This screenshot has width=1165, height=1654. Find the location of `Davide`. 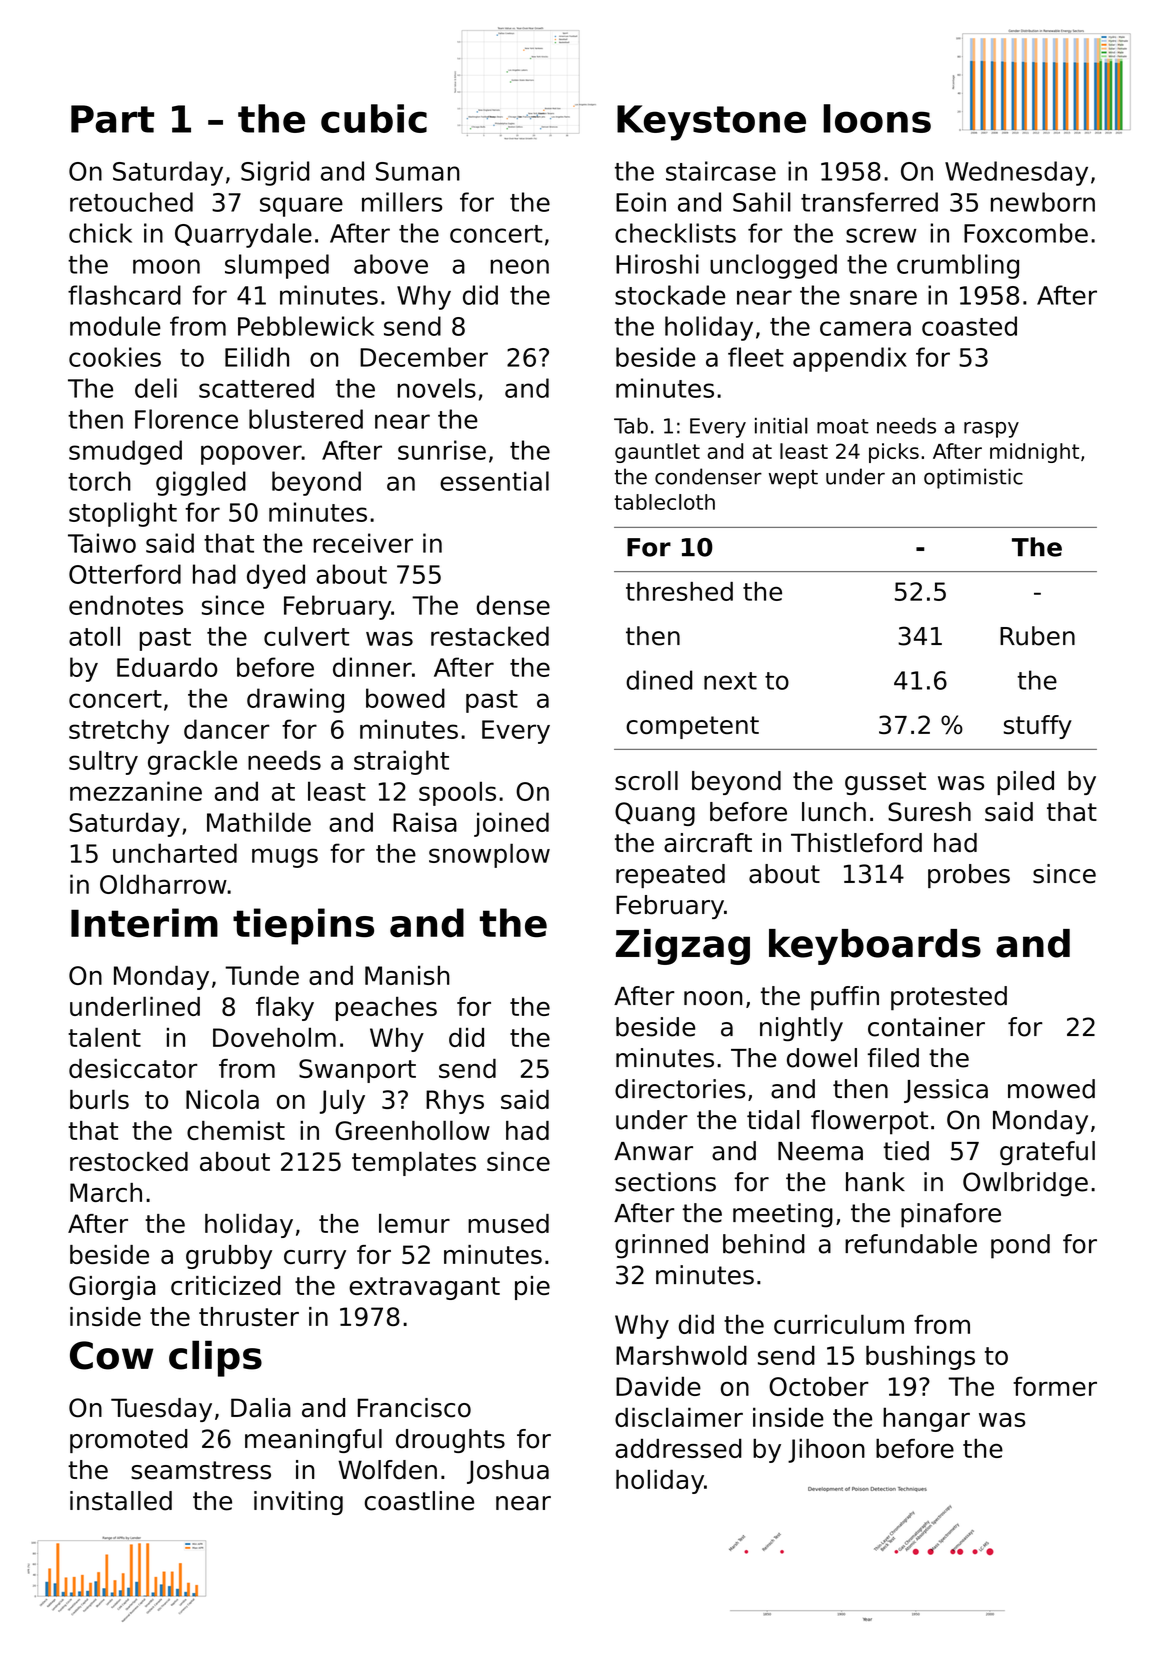

Davide is located at coordinates (658, 1386).
